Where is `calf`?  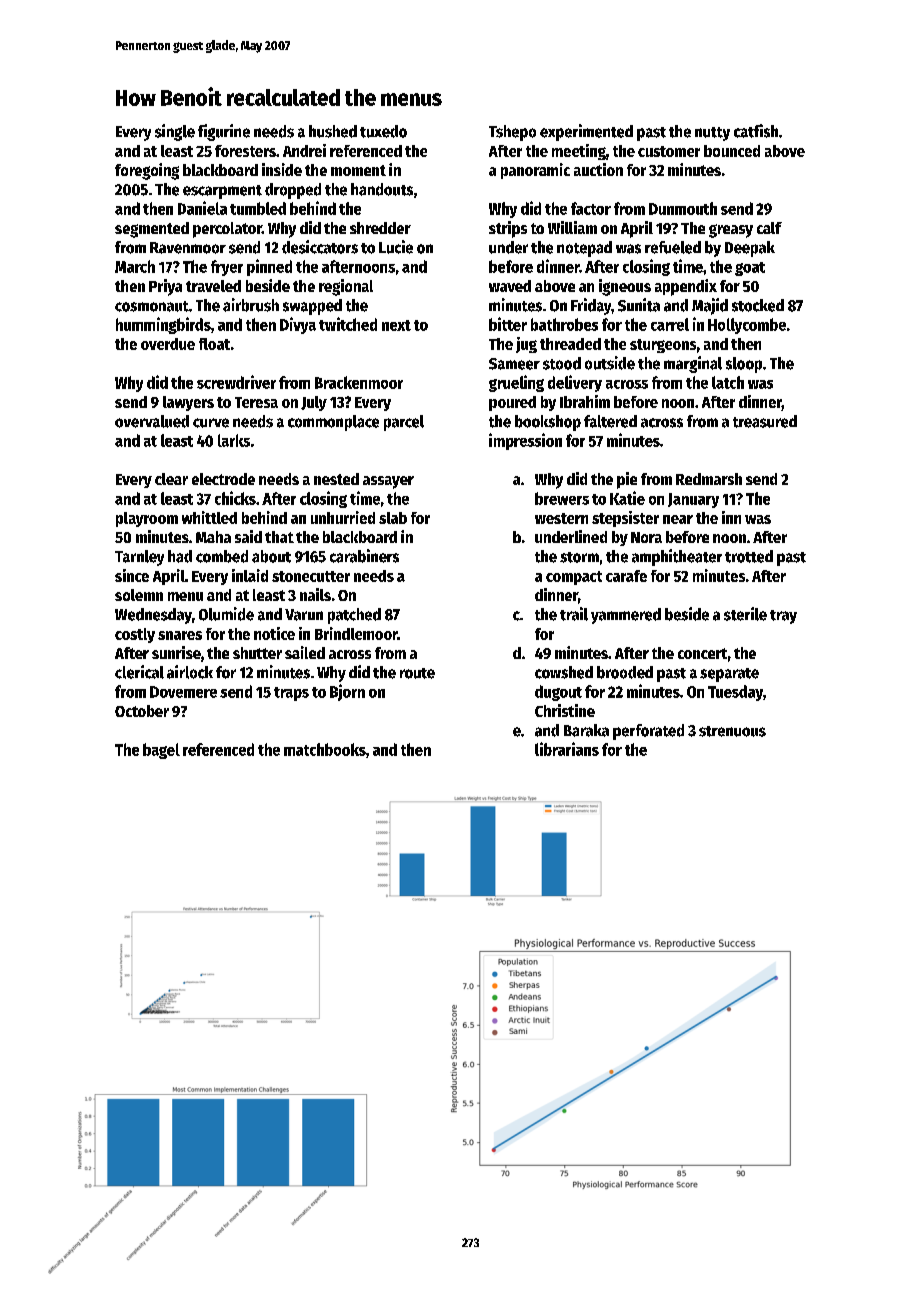
calf is located at coordinates (769, 228).
